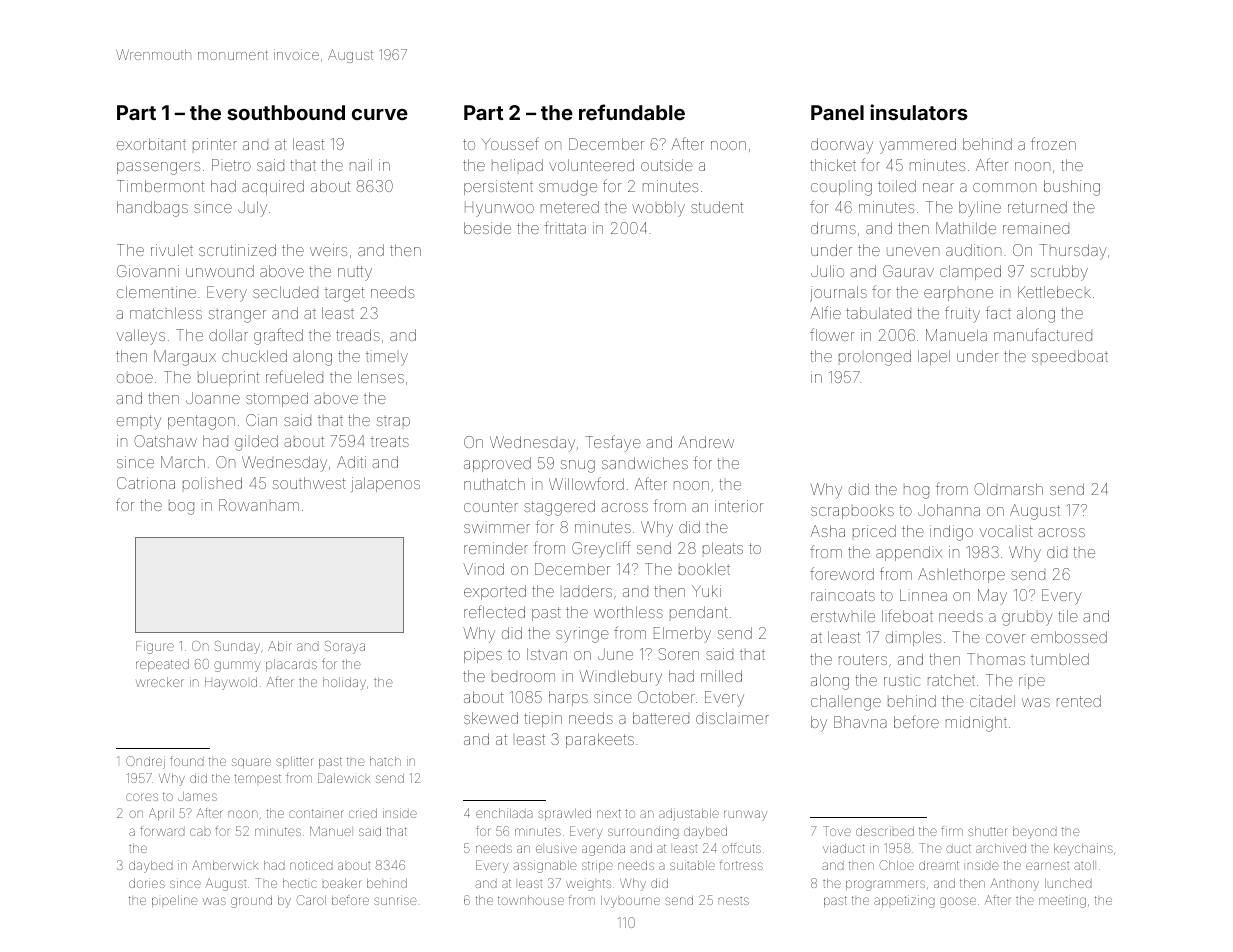 The image size is (1233, 952). I want to click on parakeets, so click(600, 740).
